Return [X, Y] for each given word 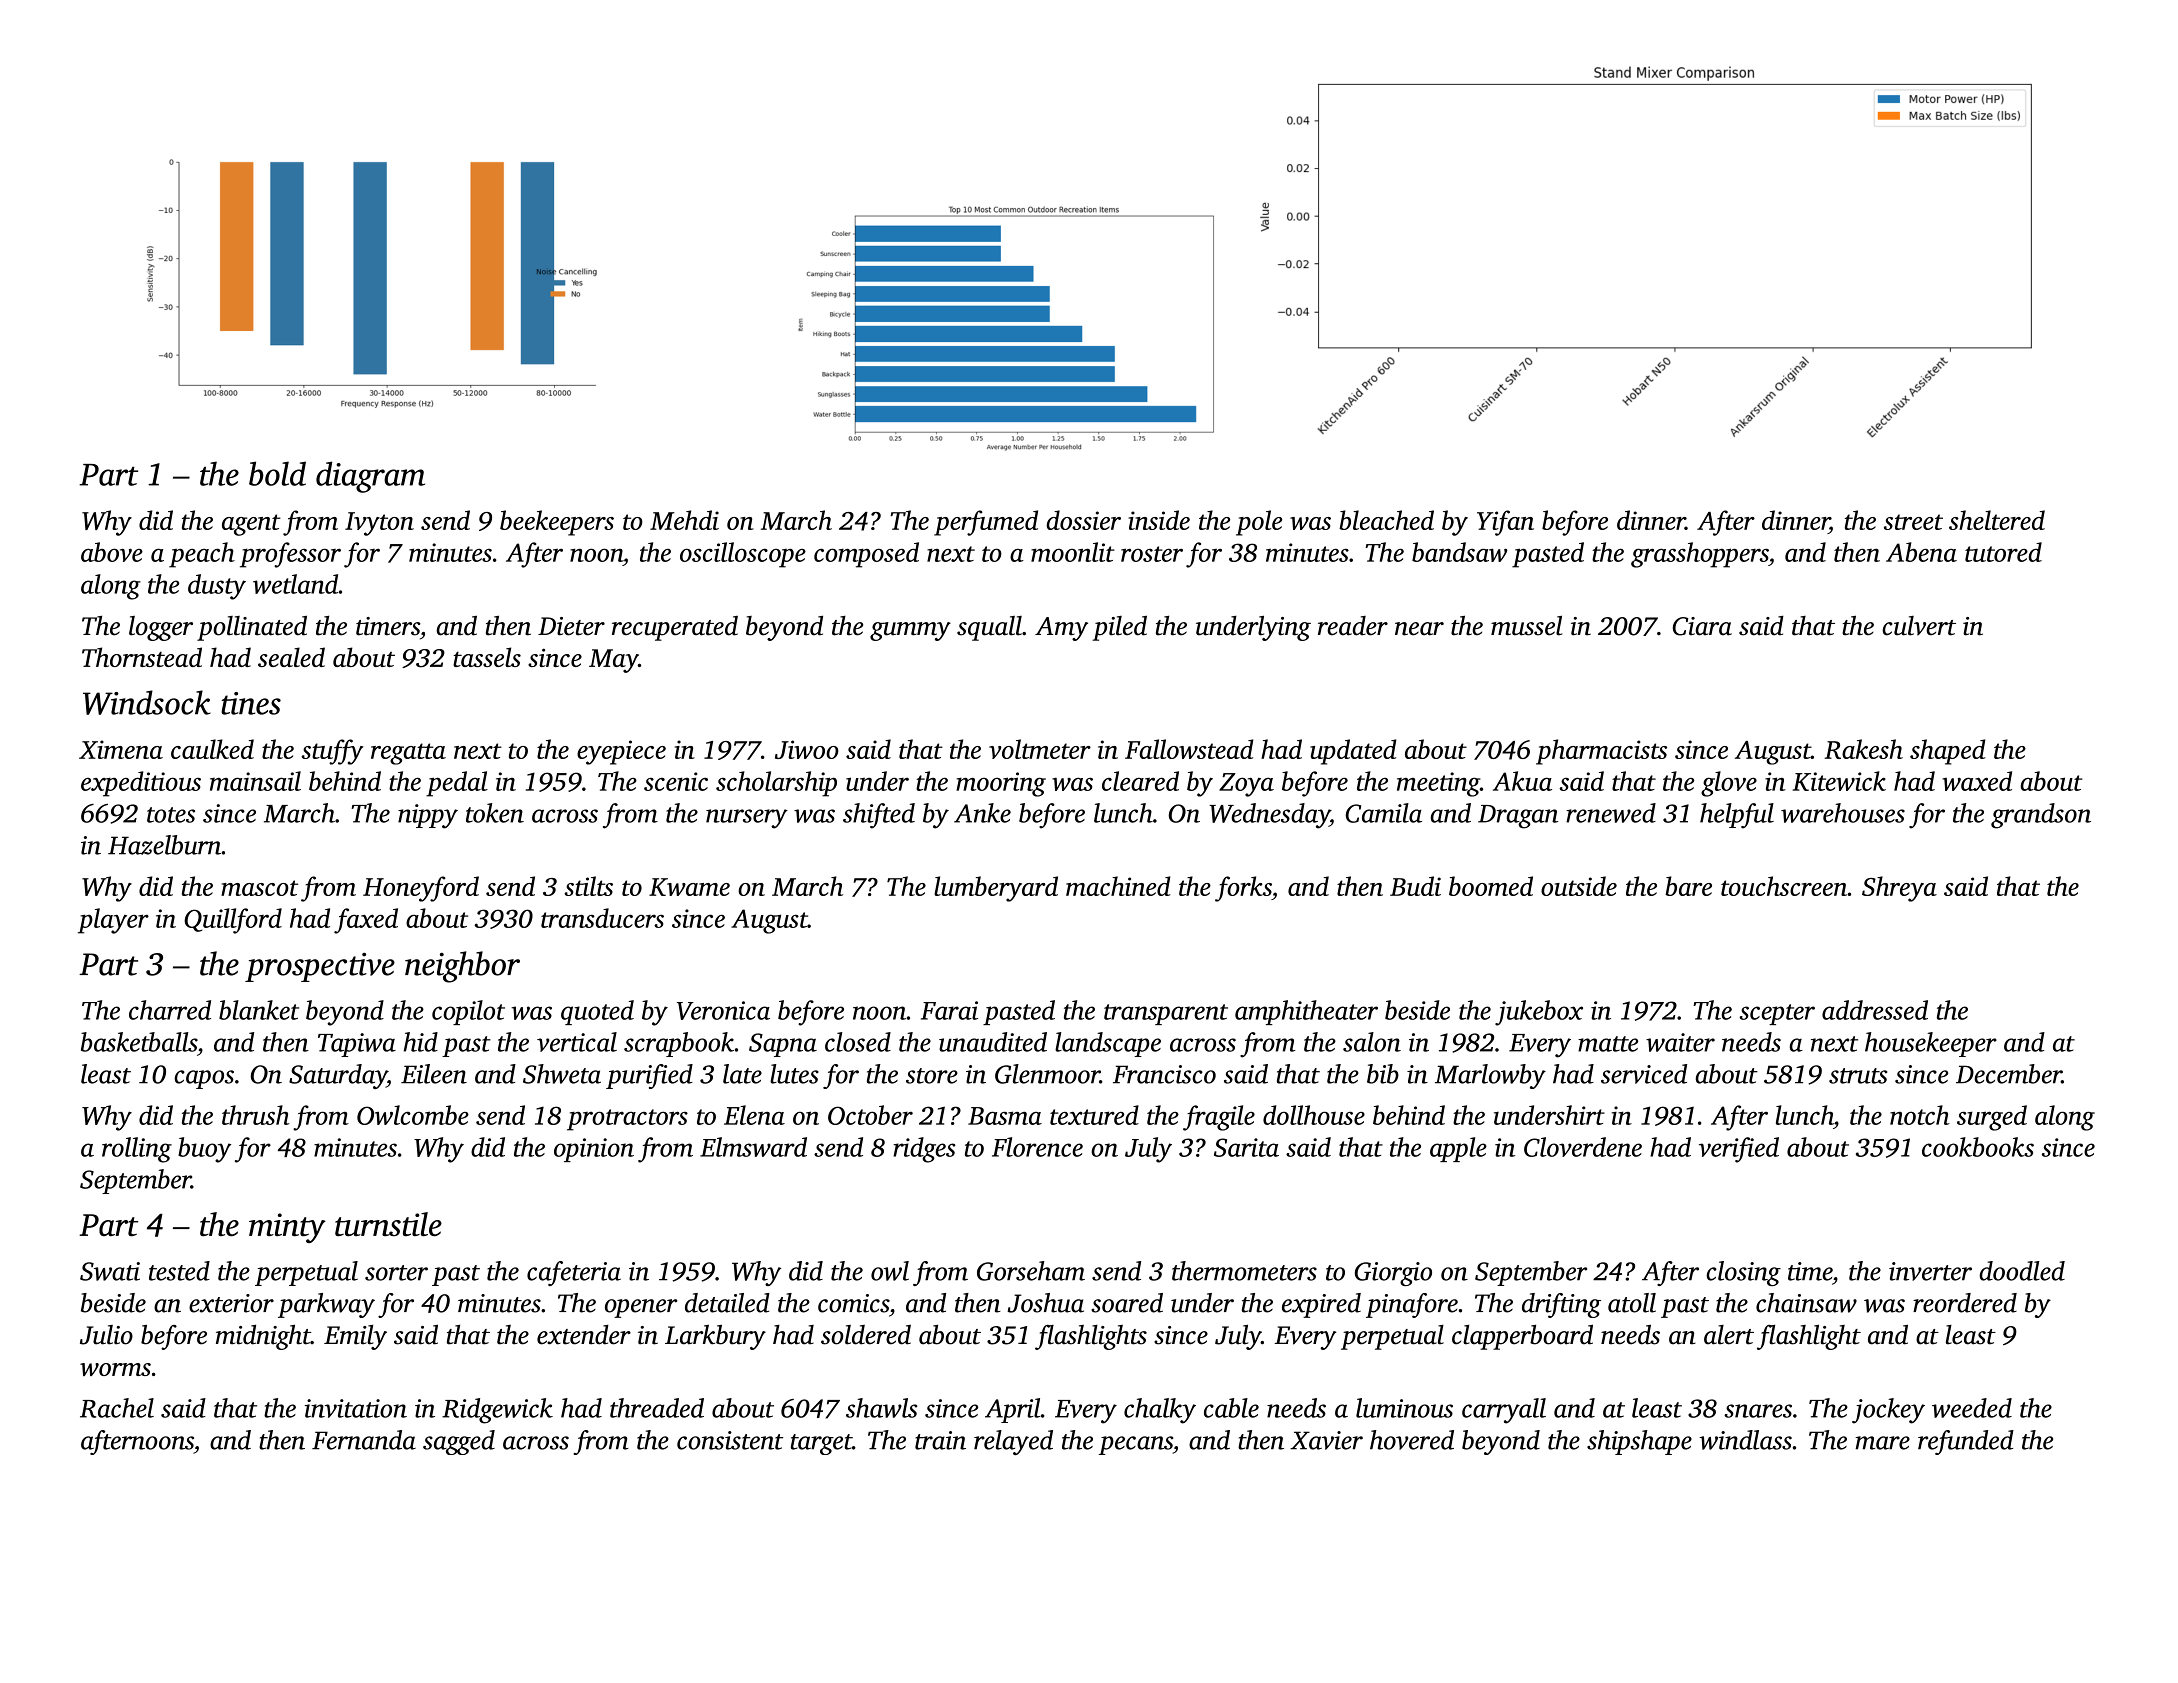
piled [1119, 628]
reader [1353, 626]
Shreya [1899, 889]
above [112, 552]
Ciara [1702, 626]
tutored [2003, 552]
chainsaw [1806, 1303]
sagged [459, 1442]
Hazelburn [164, 845]
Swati [110, 1271]
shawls [882, 1408]
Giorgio [1393, 1274]
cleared [1140, 781]
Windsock [147, 702]
